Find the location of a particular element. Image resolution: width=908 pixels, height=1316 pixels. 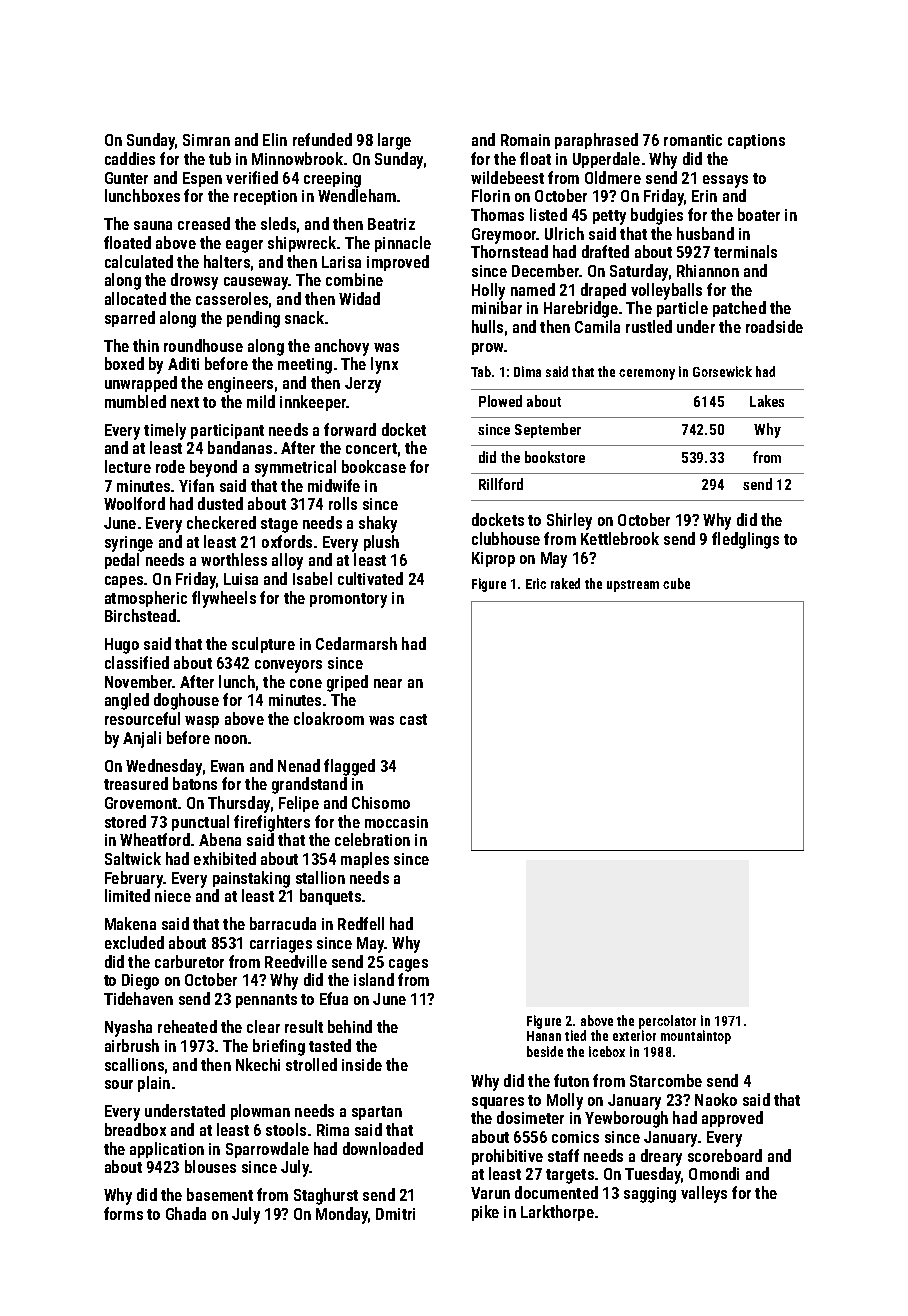

creased is located at coordinates (204, 223).
